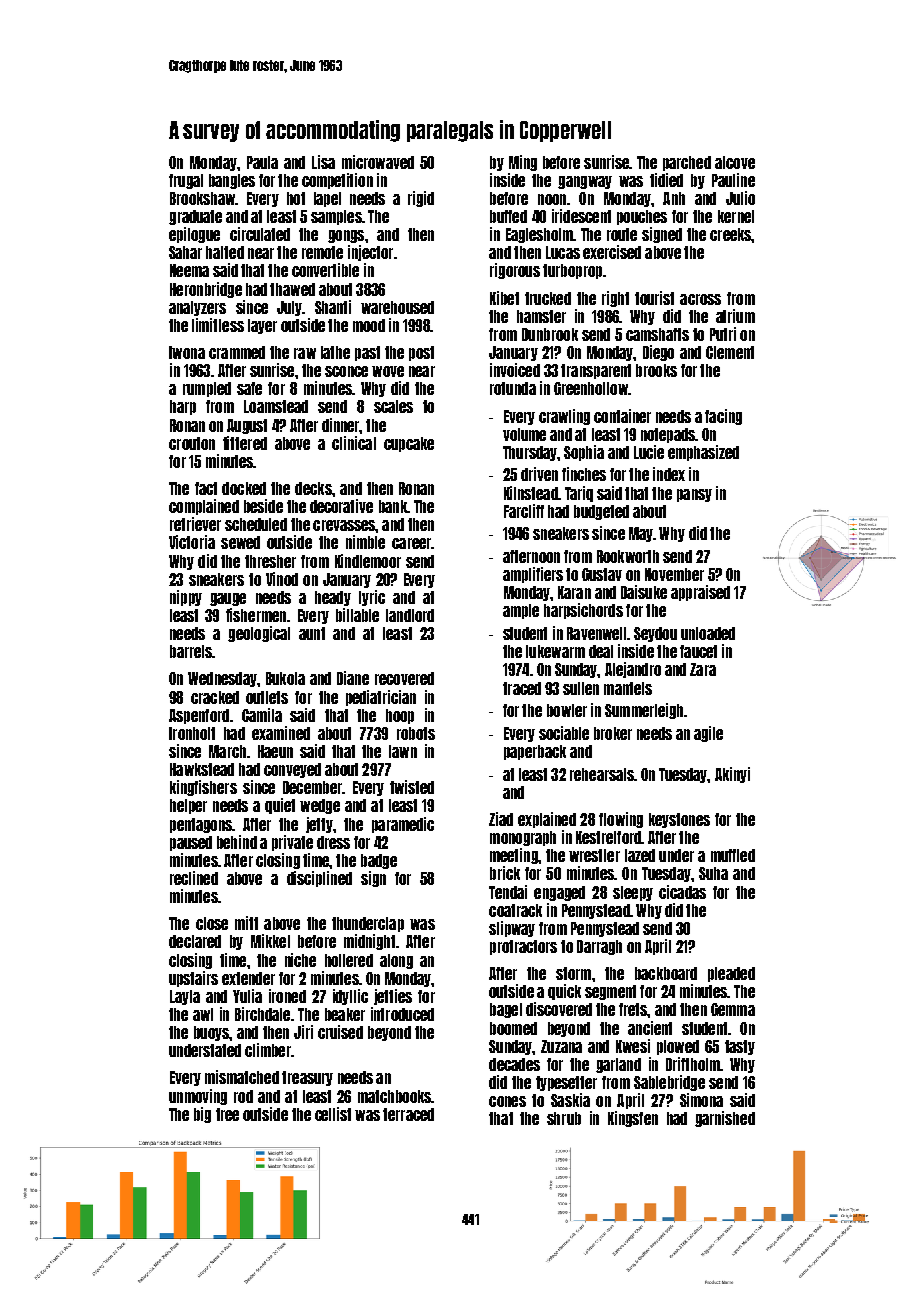 Image resolution: width=924 pixels, height=1311 pixels. Describe the element at coordinates (730, 234) in the image. I see `creeks` at that location.
